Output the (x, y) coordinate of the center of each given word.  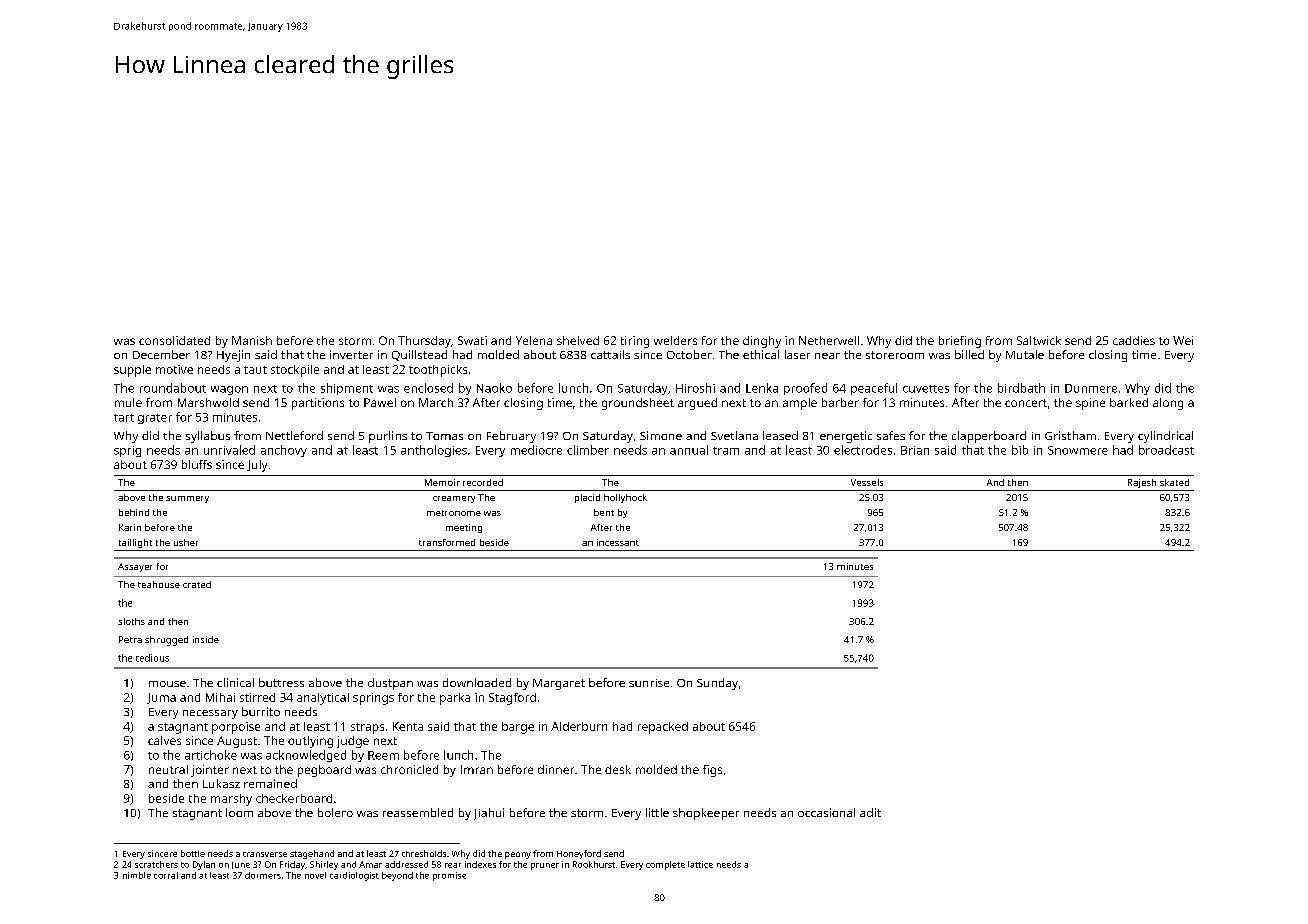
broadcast (1166, 450)
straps (367, 728)
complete (665, 865)
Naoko (494, 388)
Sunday (717, 684)
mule (128, 402)
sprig (127, 451)
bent (604, 512)
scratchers (156, 864)
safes (891, 435)
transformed (447, 542)
